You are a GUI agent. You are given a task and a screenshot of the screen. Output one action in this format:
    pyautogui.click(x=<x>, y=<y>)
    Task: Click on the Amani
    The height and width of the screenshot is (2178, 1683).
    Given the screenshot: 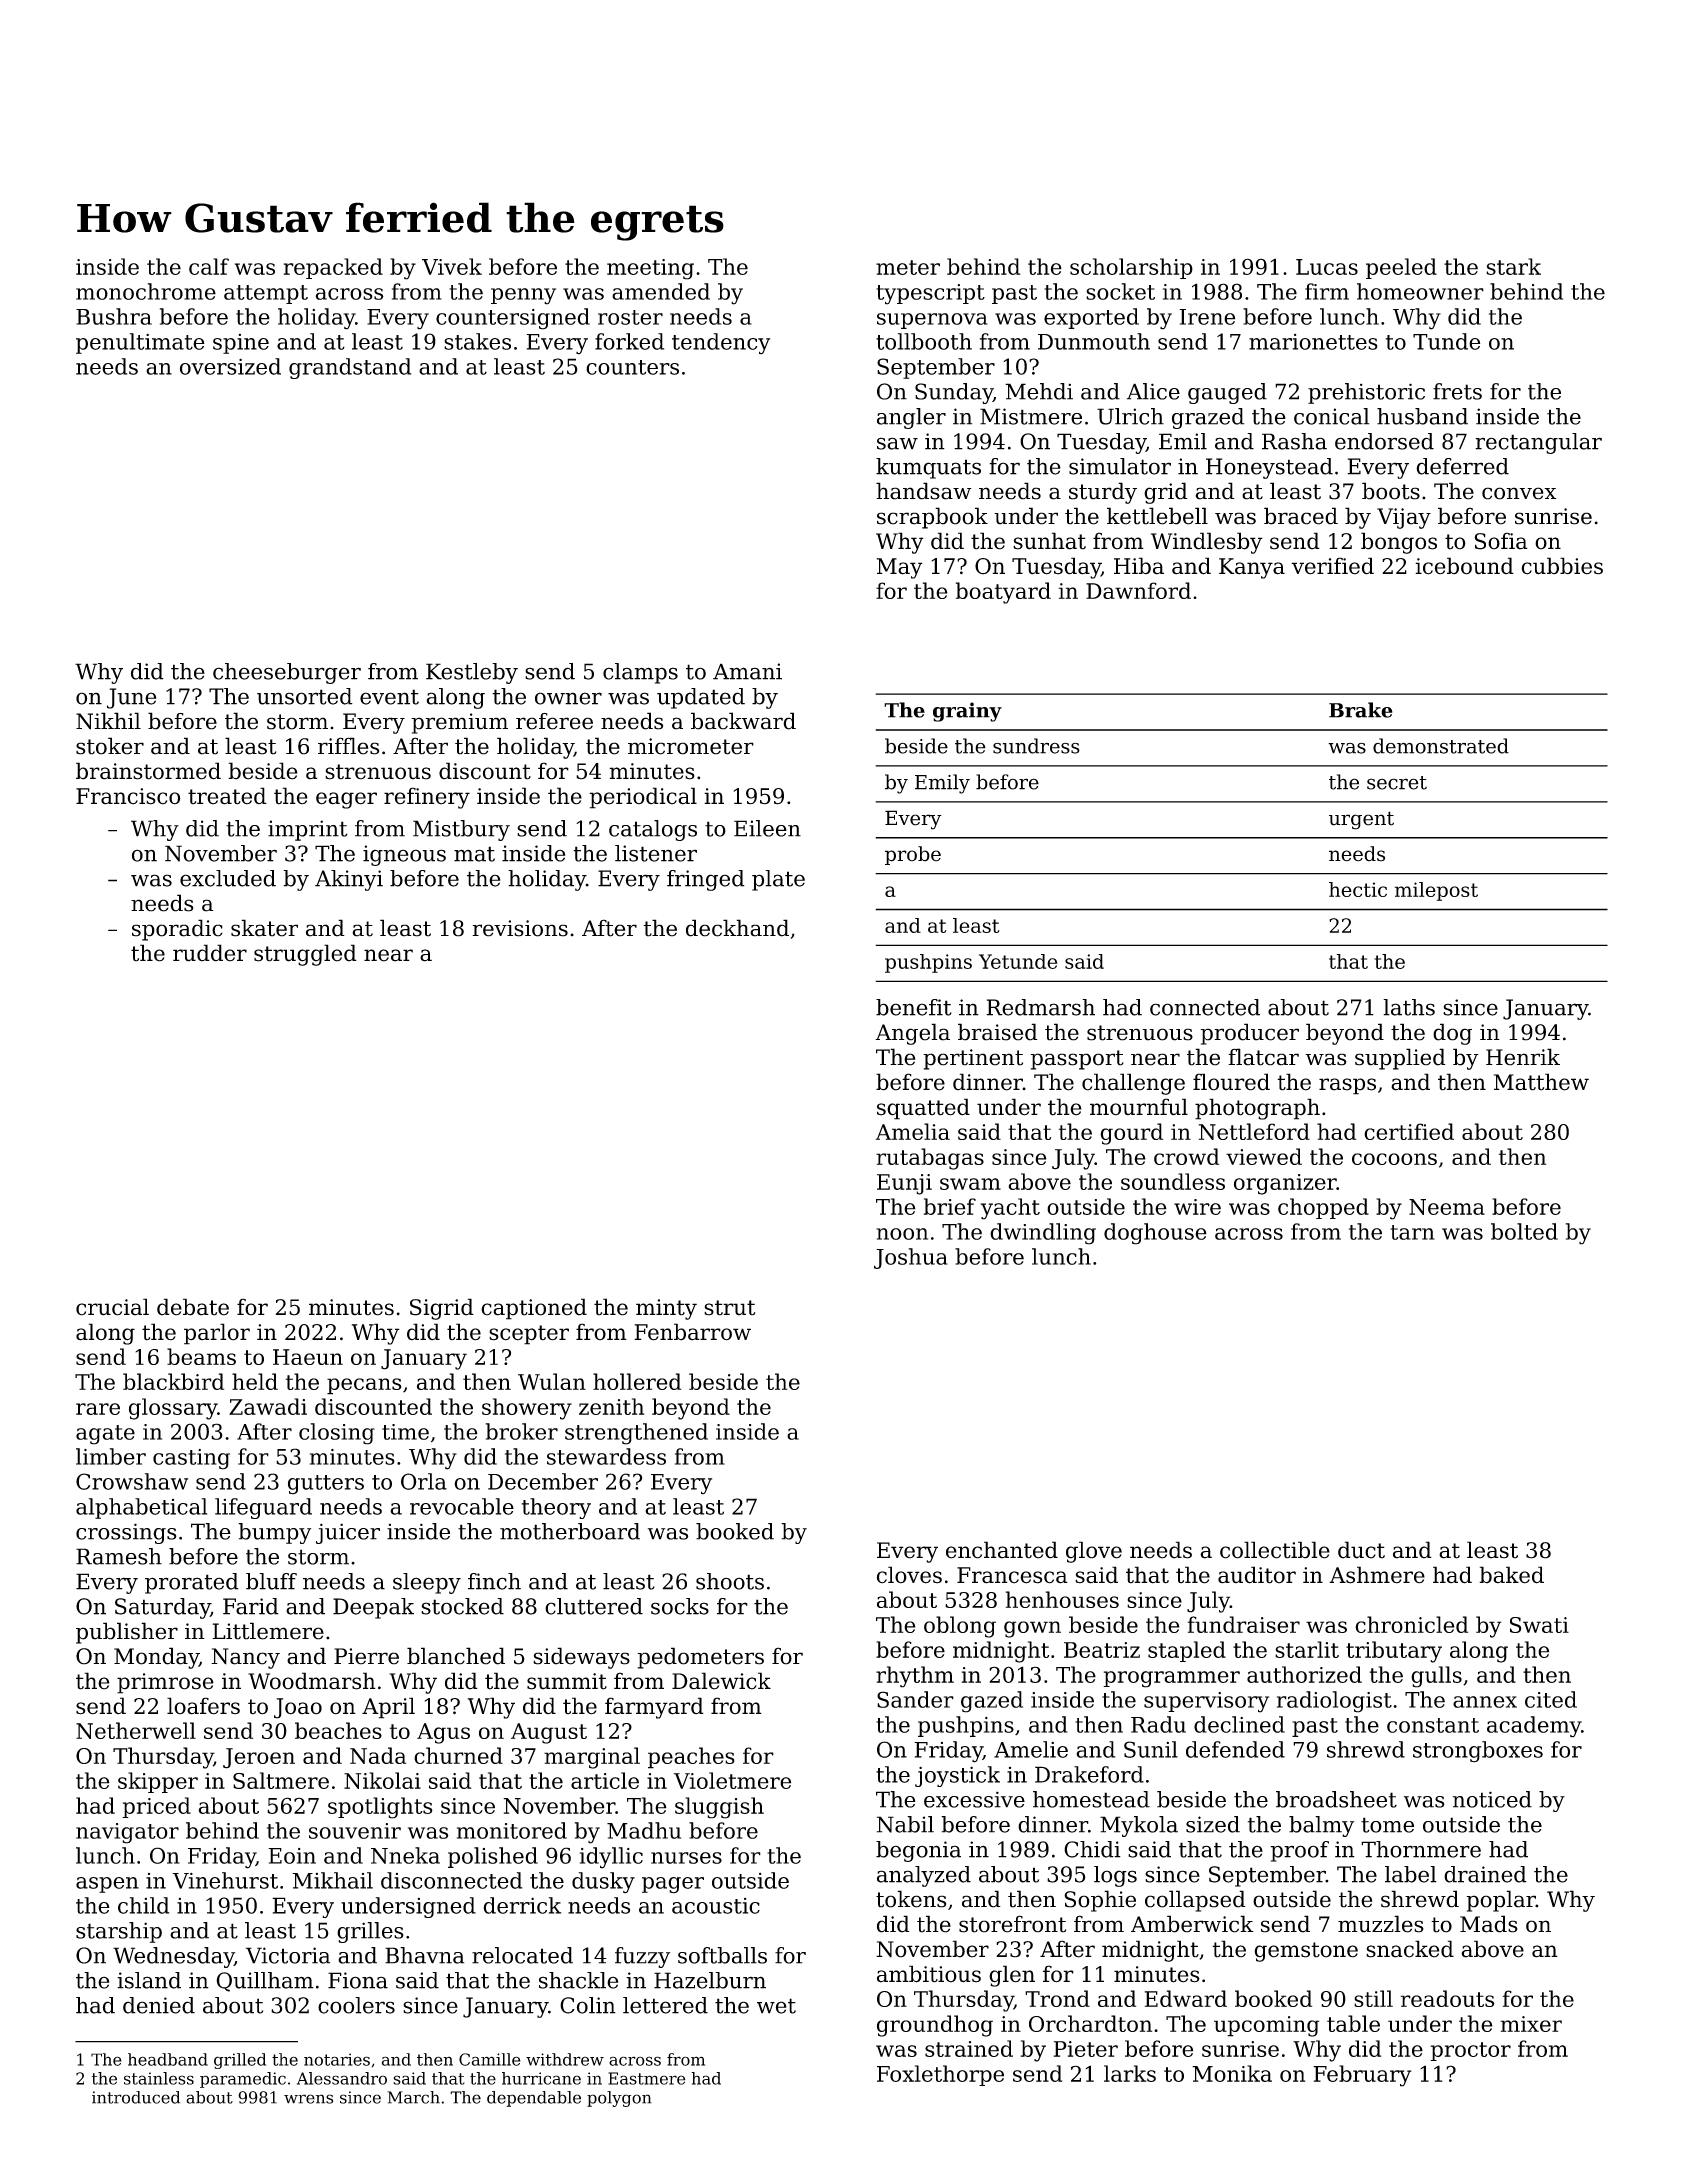 What is the action you would take?
    pyautogui.click(x=747, y=671)
